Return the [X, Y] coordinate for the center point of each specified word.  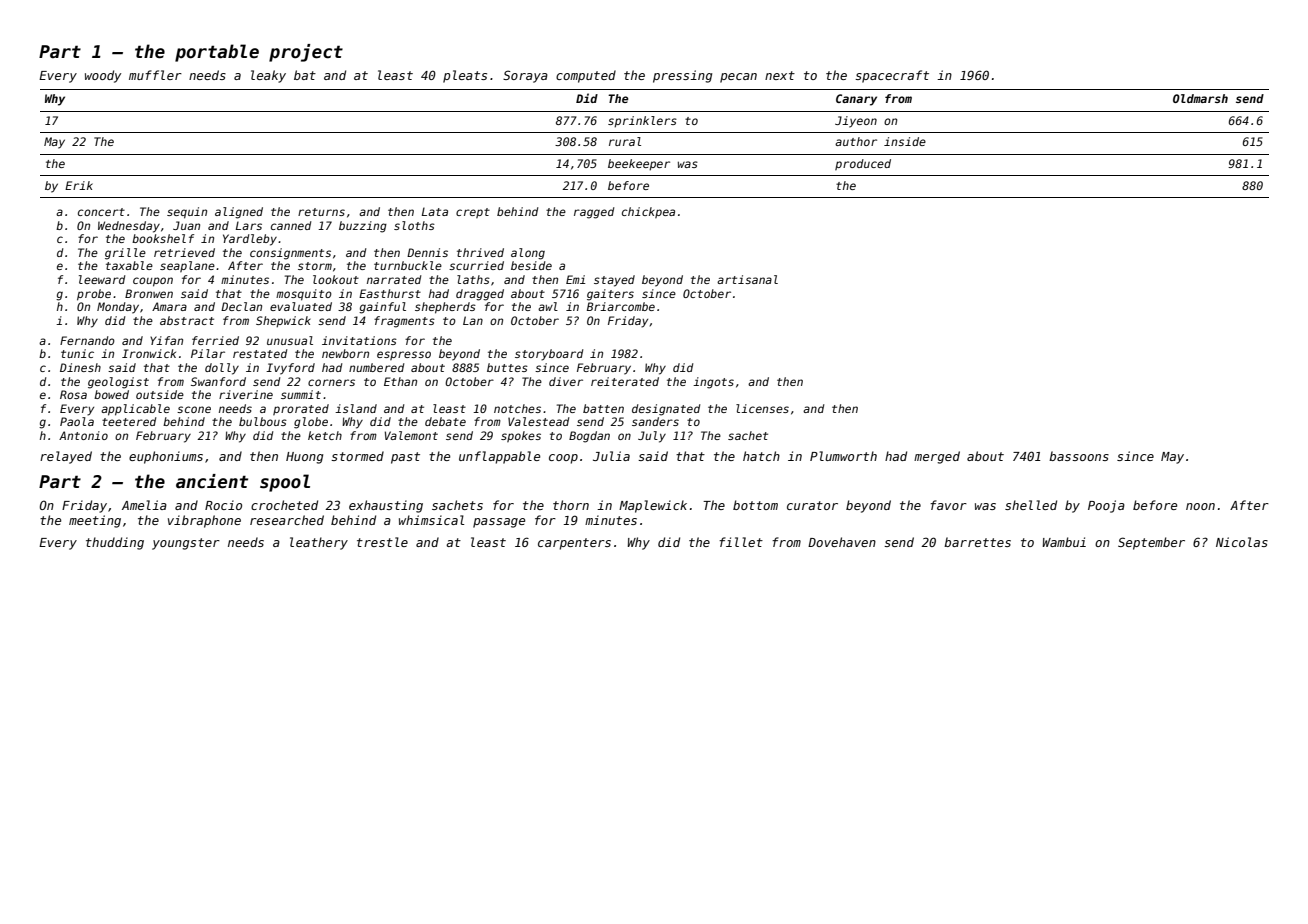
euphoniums [166, 457]
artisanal [747, 279]
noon [1200, 506]
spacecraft [892, 76]
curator [812, 505]
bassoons [1079, 456]
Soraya [525, 76]
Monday [118, 308]
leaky [268, 76]
